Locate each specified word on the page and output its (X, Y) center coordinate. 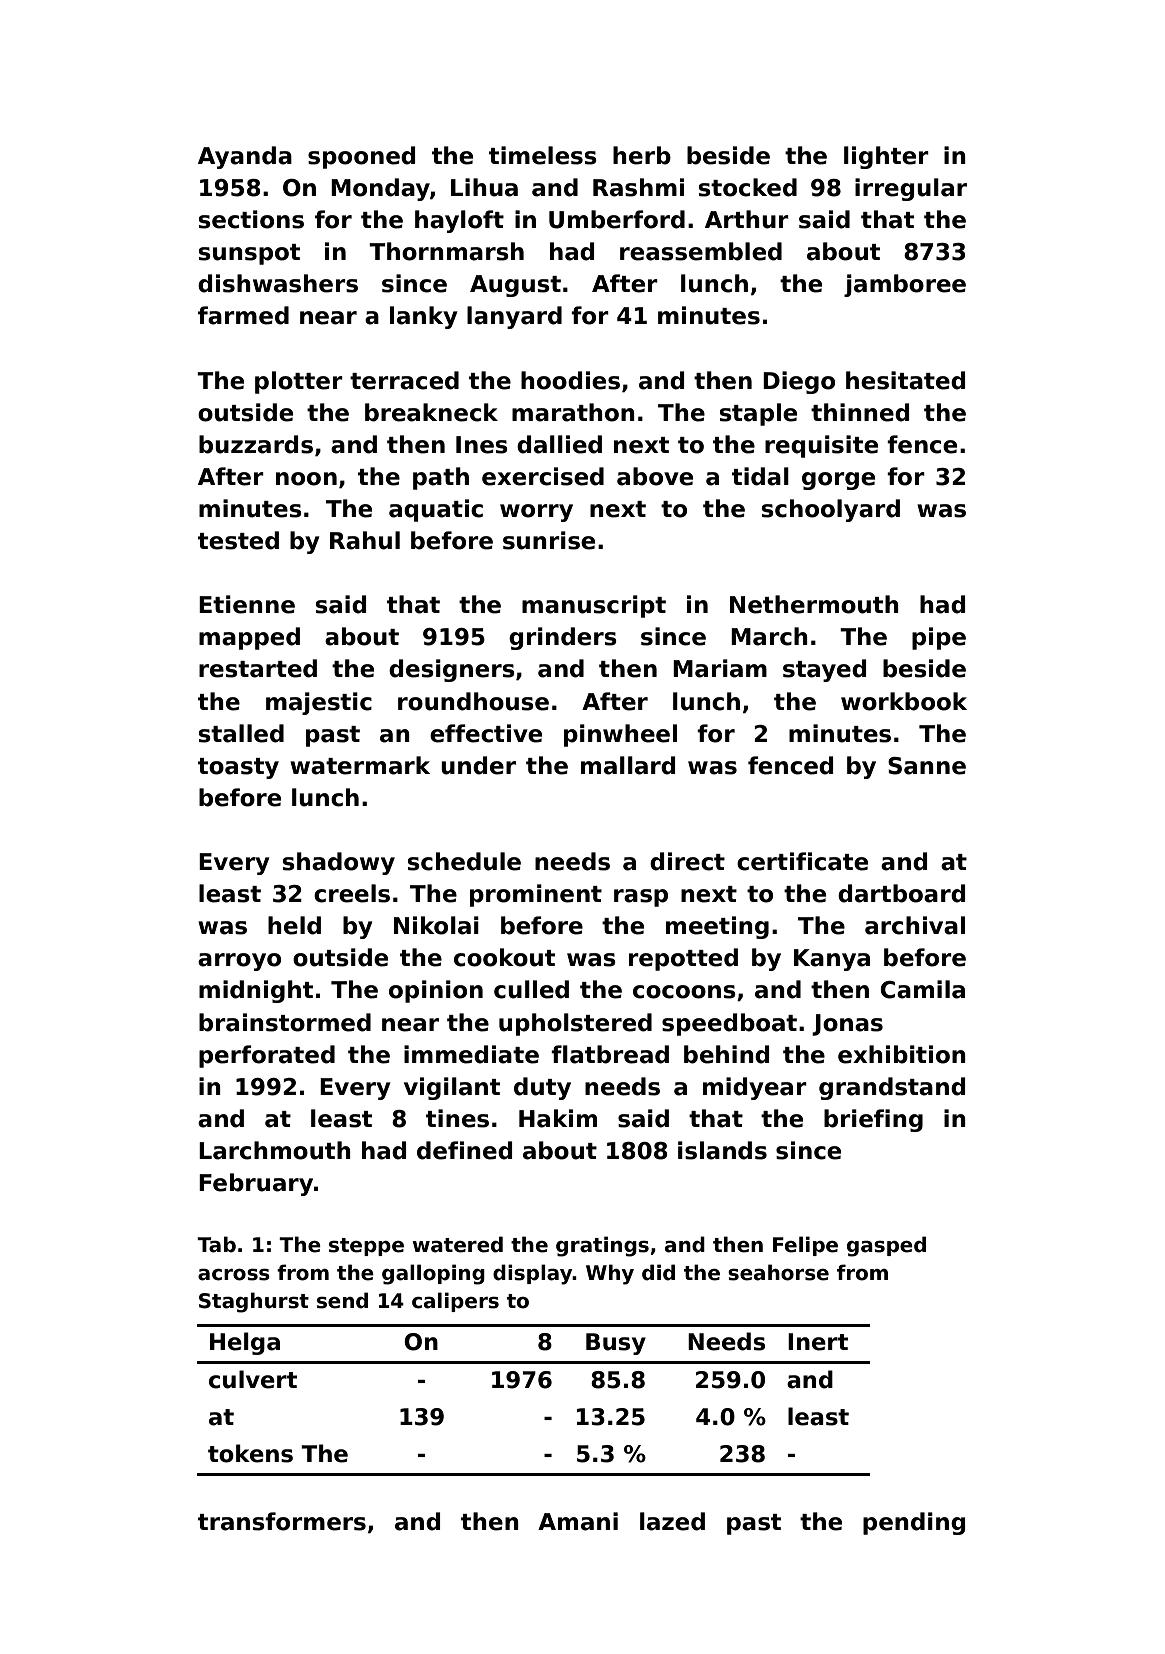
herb (642, 155)
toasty (238, 768)
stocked (748, 187)
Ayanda (245, 157)
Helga (245, 1343)
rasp (641, 898)
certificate (802, 861)
